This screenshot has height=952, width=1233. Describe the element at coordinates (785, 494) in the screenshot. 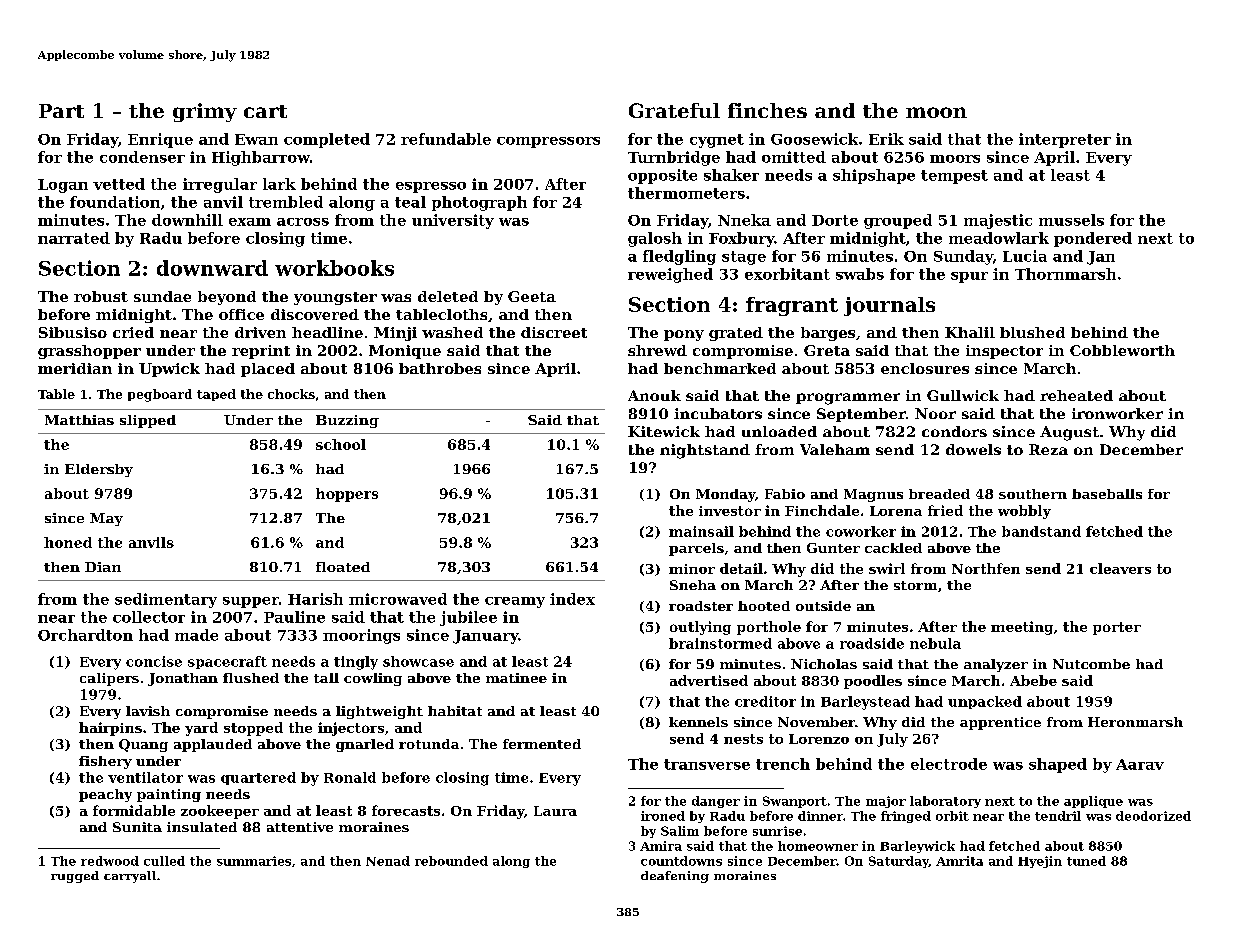

I see `Fabio` at that location.
